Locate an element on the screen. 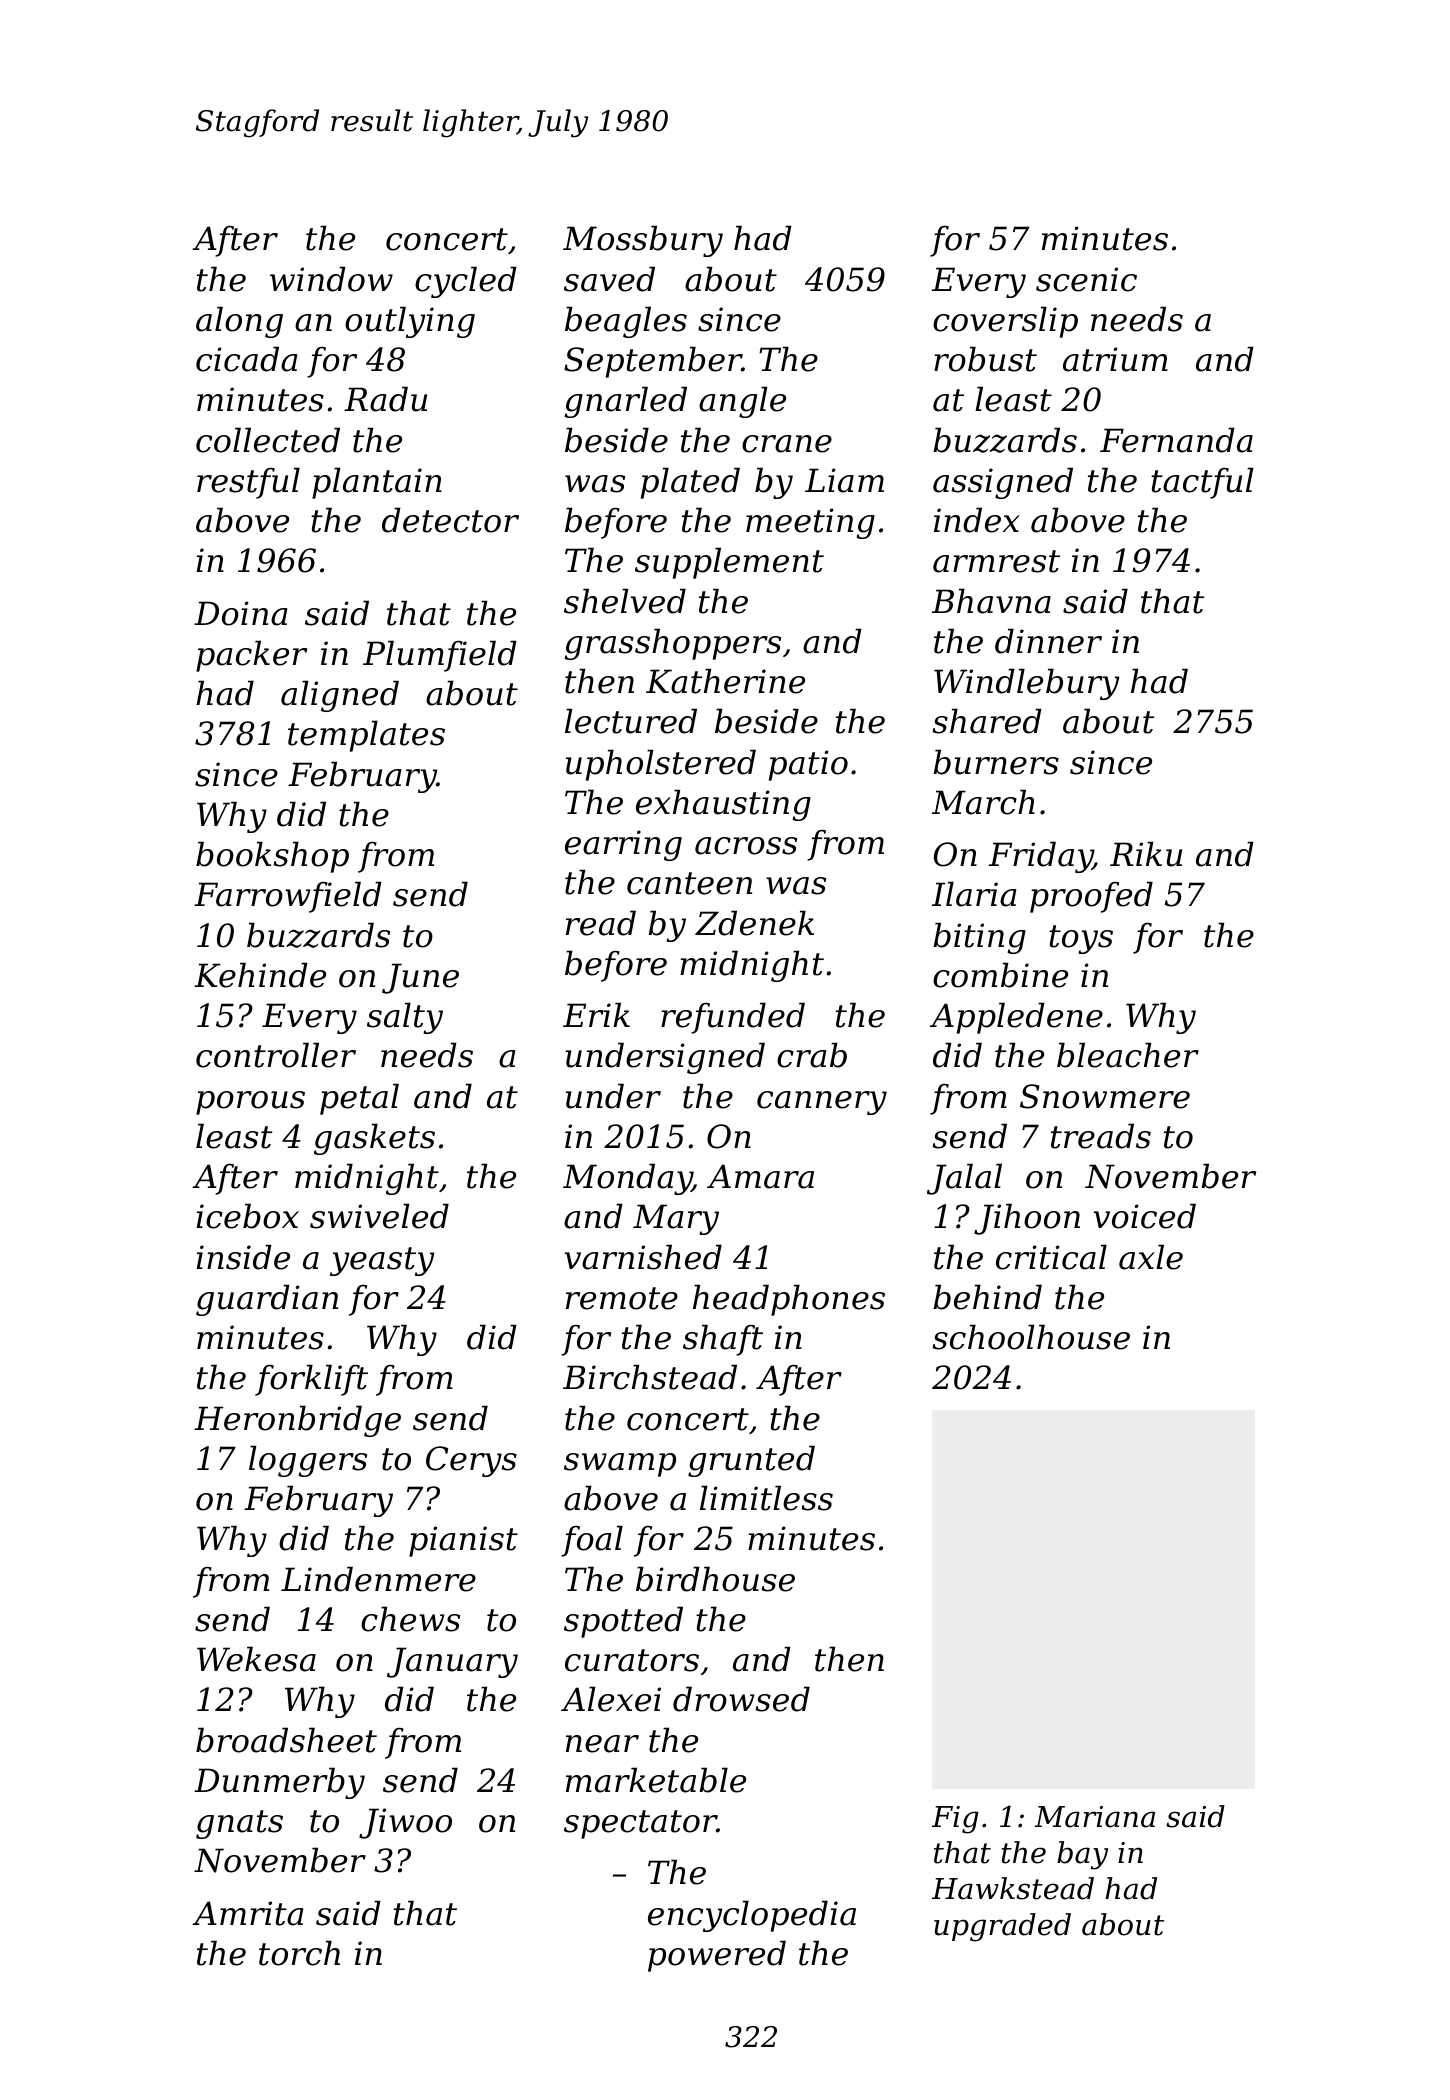  Fernanda is located at coordinates (1176, 440).
